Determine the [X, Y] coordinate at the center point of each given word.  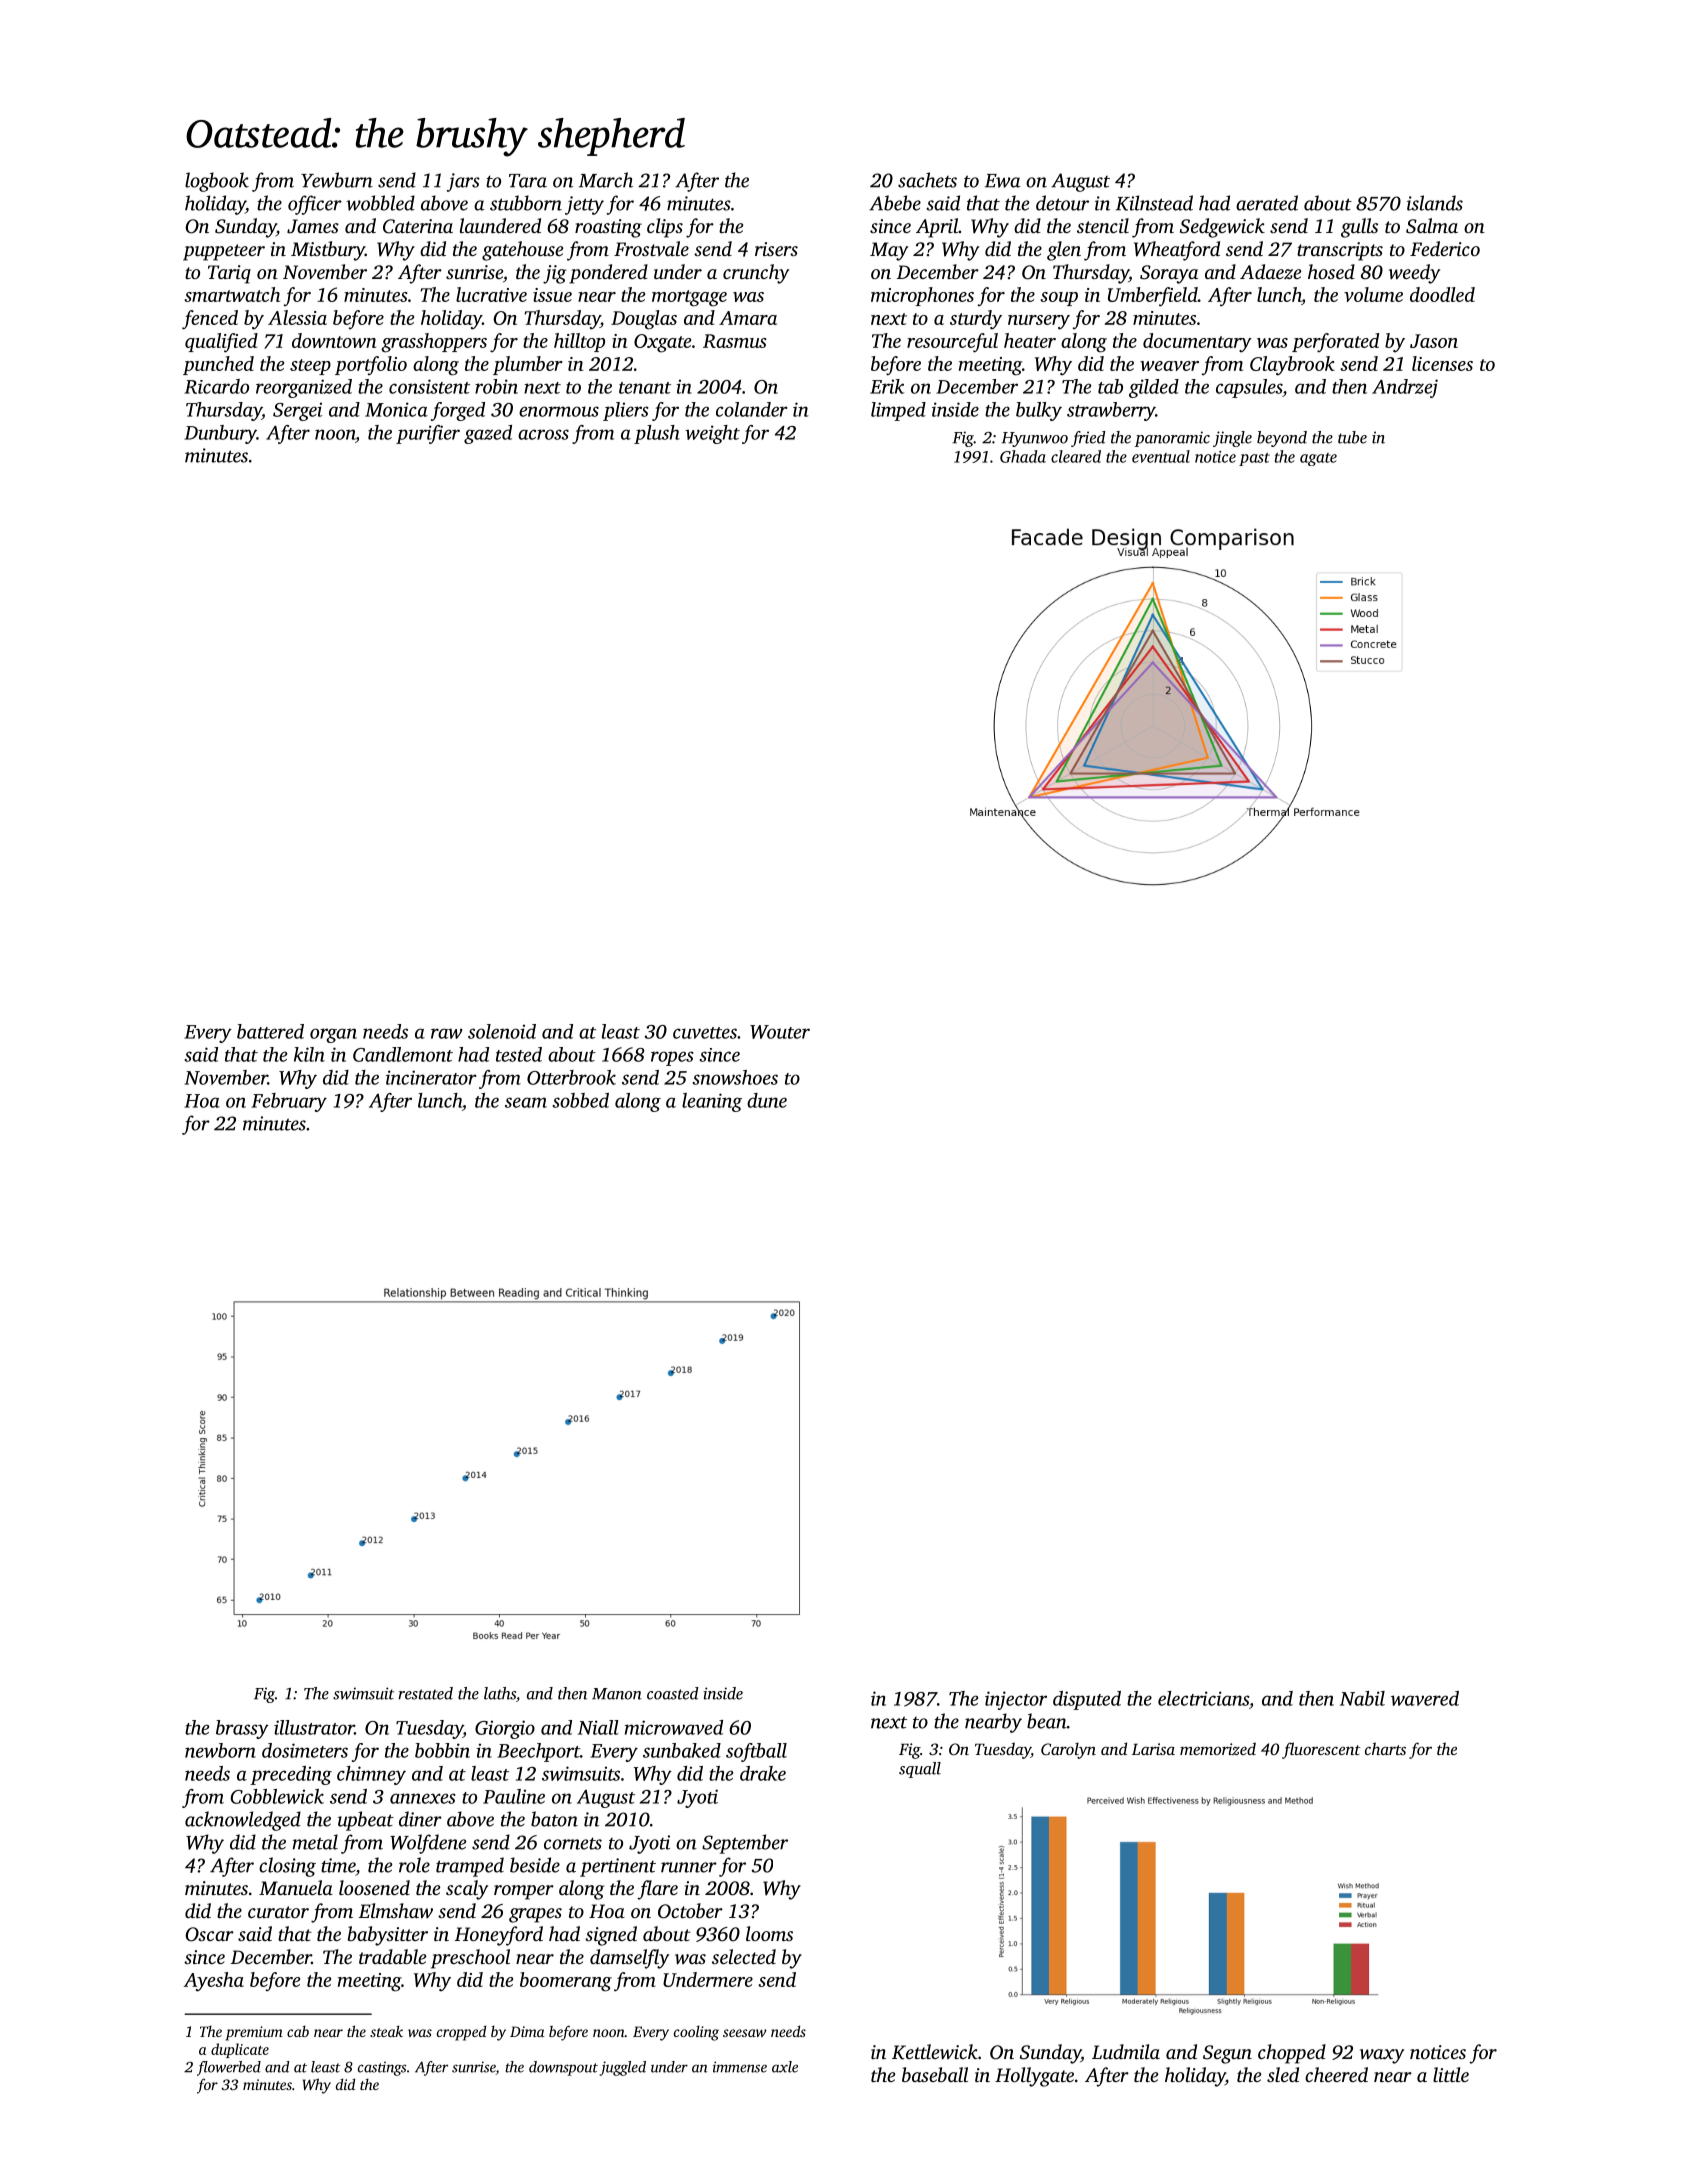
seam [526, 1102]
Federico [1445, 248]
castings [382, 2068]
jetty [584, 205]
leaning [712, 1102]
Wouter [780, 1032]
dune [767, 1100]
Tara [528, 181]
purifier [428, 434]
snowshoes [735, 1077]
